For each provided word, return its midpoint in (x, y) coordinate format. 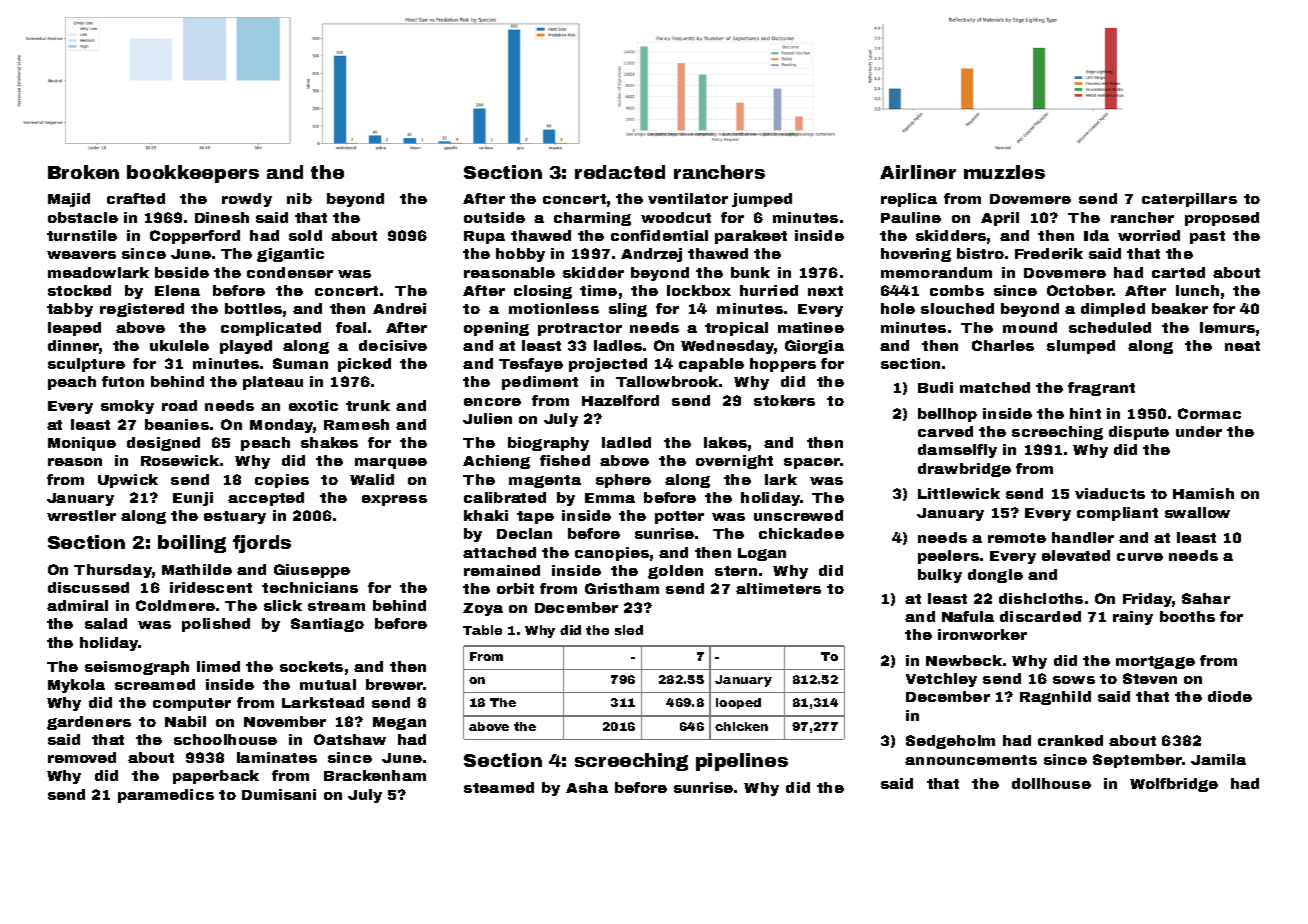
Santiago (327, 625)
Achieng (496, 462)
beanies (177, 424)
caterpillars (1189, 200)
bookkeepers (193, 174)
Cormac (1209, 413)
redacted (620, 172)
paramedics (166, 796)
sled (629, 630)
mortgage (1155, 662)
